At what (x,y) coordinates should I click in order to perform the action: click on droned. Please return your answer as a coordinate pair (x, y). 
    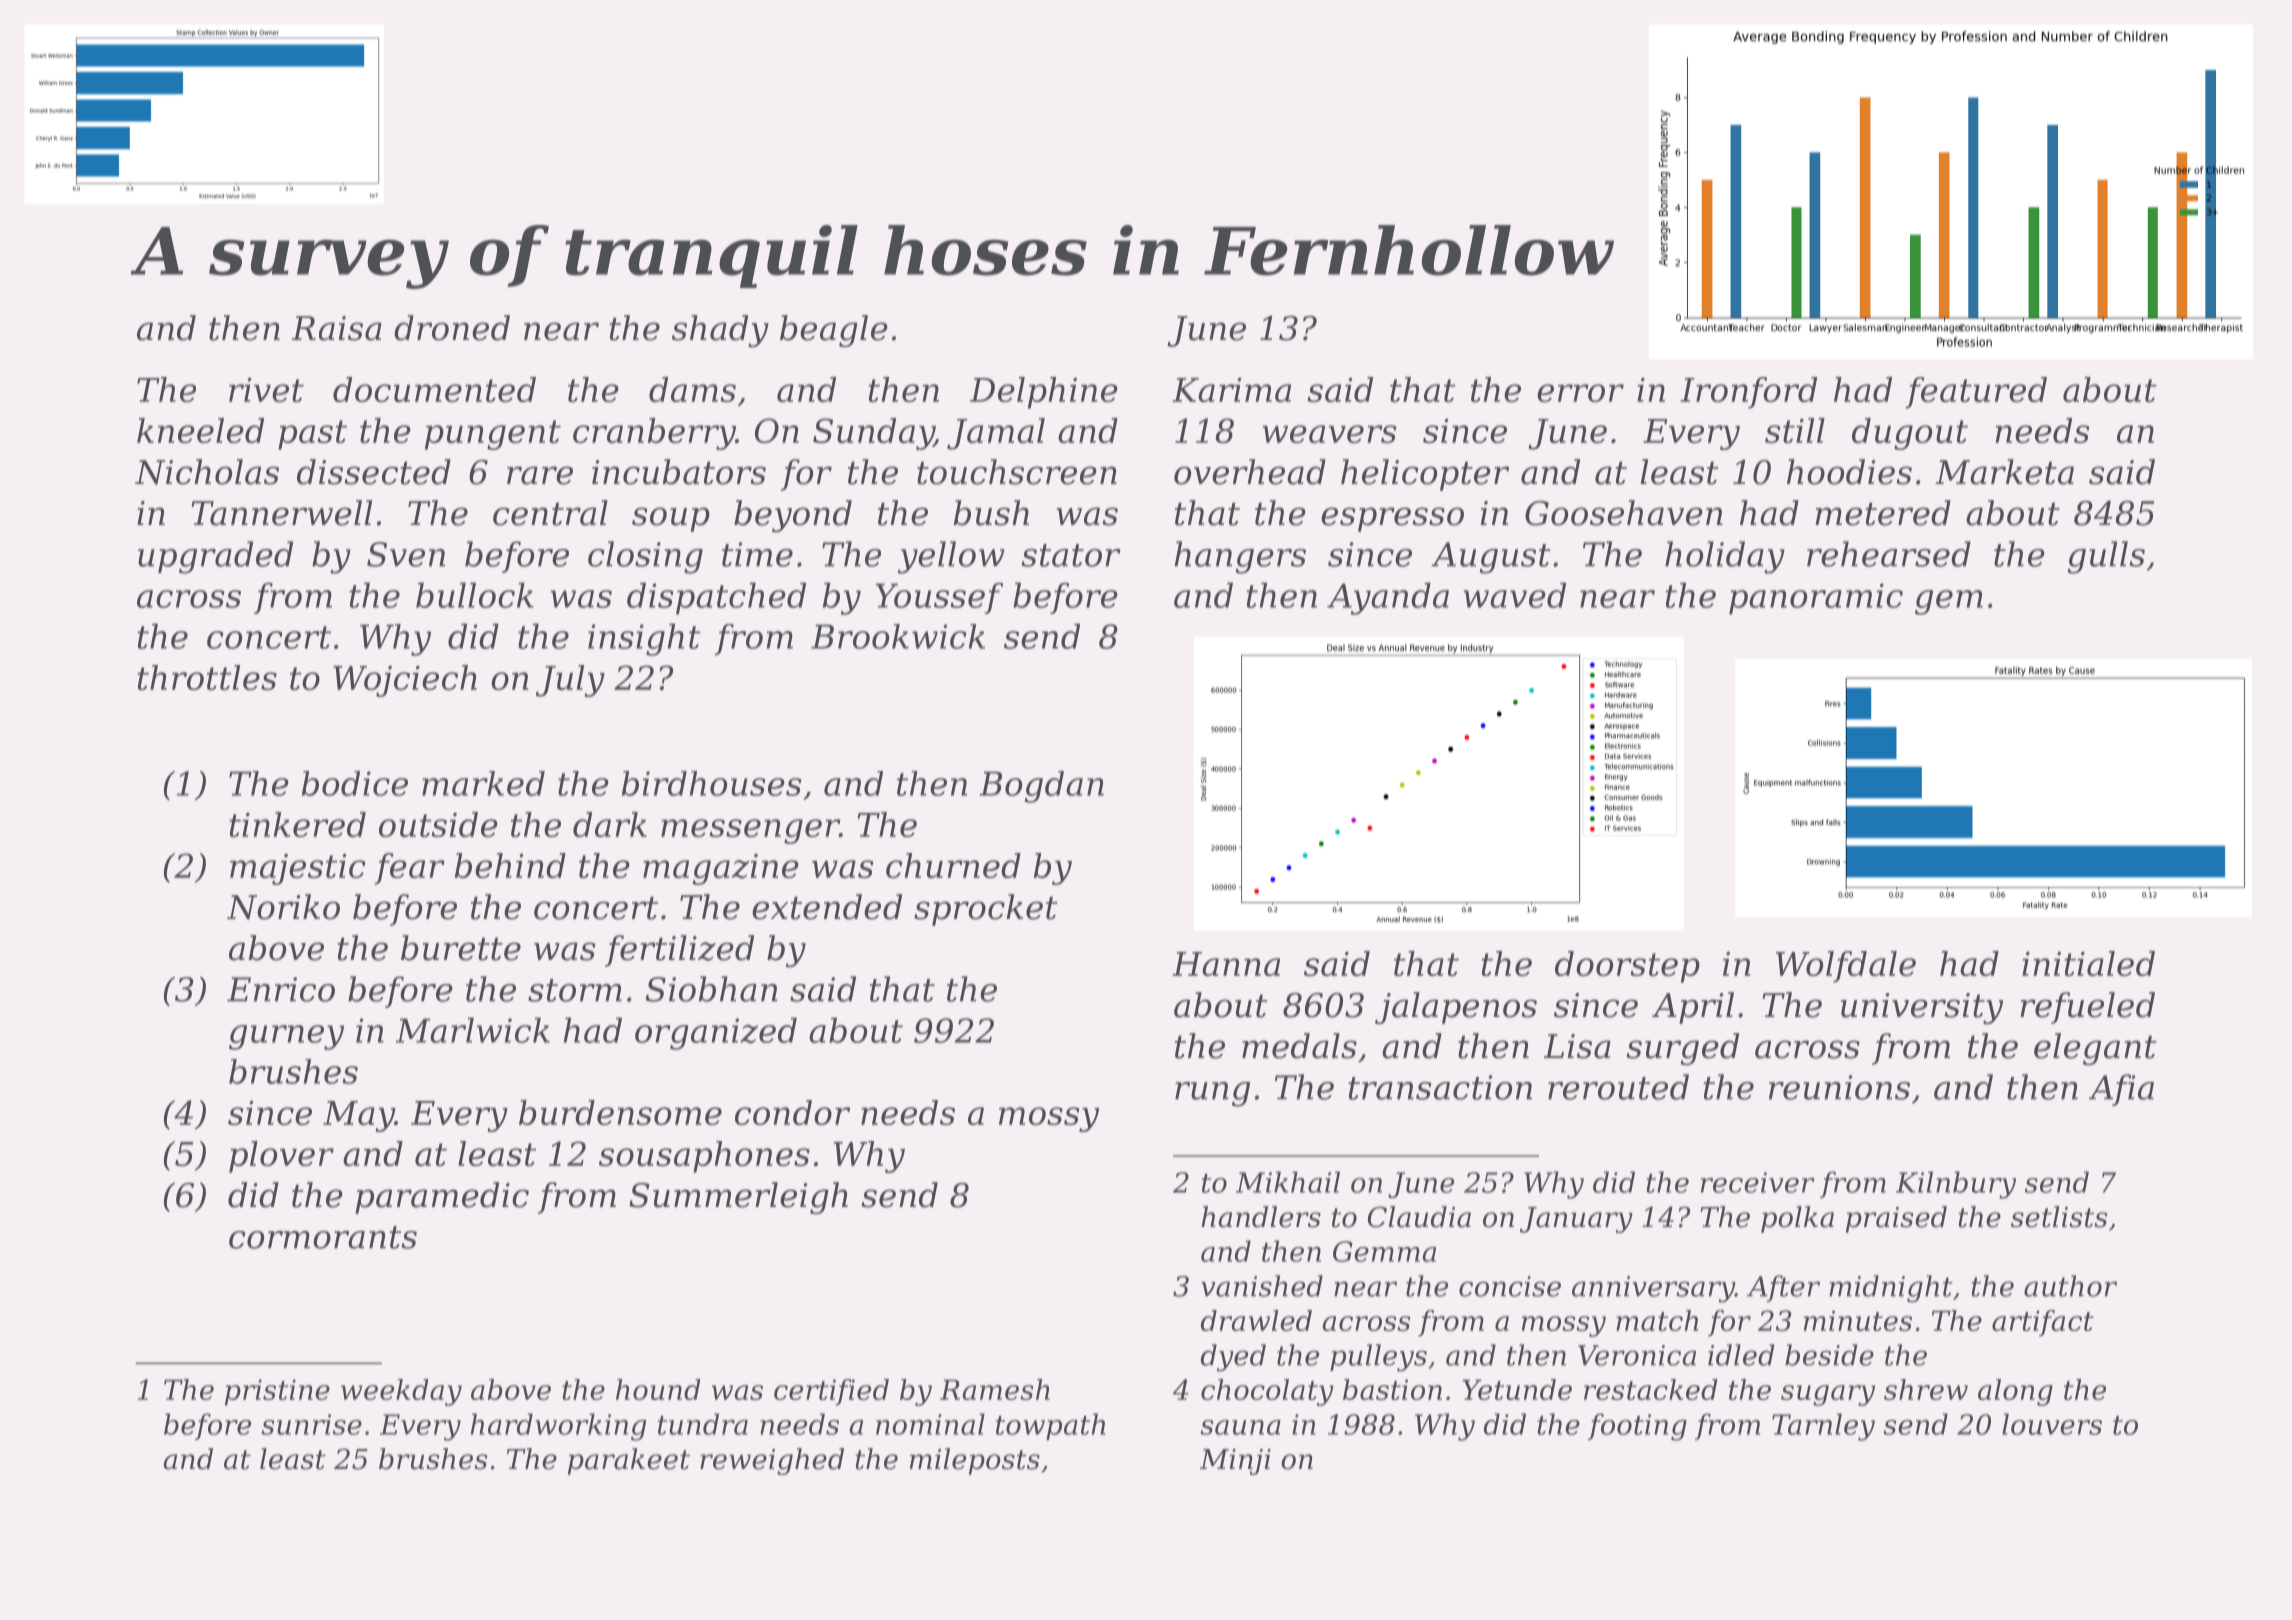
    Looking at the image, I should click on (452, 328).
